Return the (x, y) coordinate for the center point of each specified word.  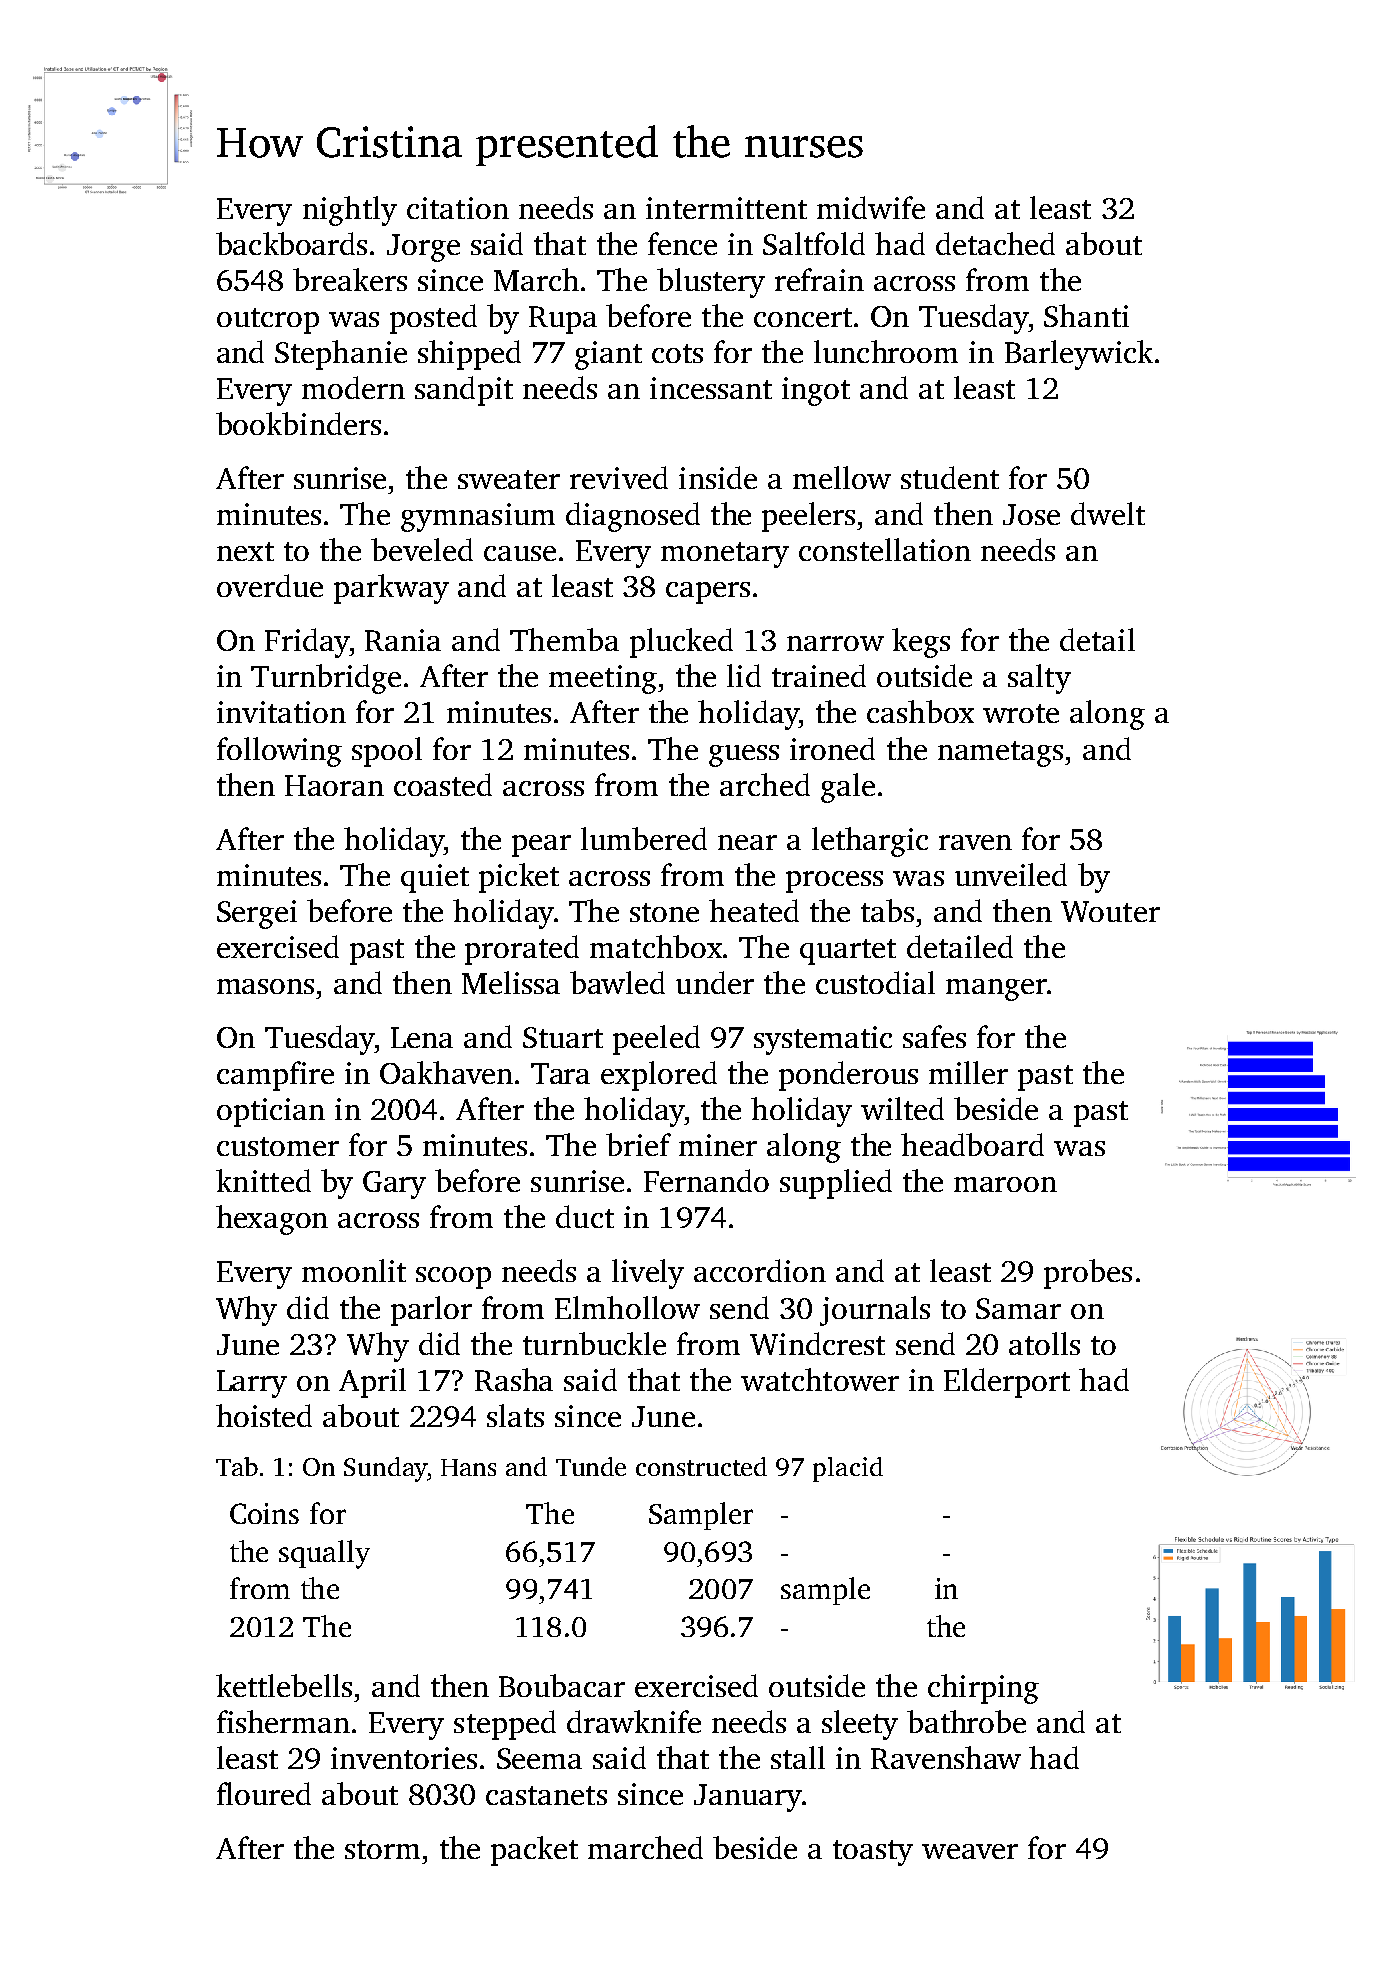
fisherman (283, 1721)
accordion (760, 1270)
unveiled (1011, 874)
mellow (842, 477)
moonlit (354, 1270)
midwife (871, 207)
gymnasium (478, 517)
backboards (291, 243)
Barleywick (1079, 355)
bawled (617, 982)
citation (458, 208)
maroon (1005, 1184)
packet (534, 1851)
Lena (422, 1037)
